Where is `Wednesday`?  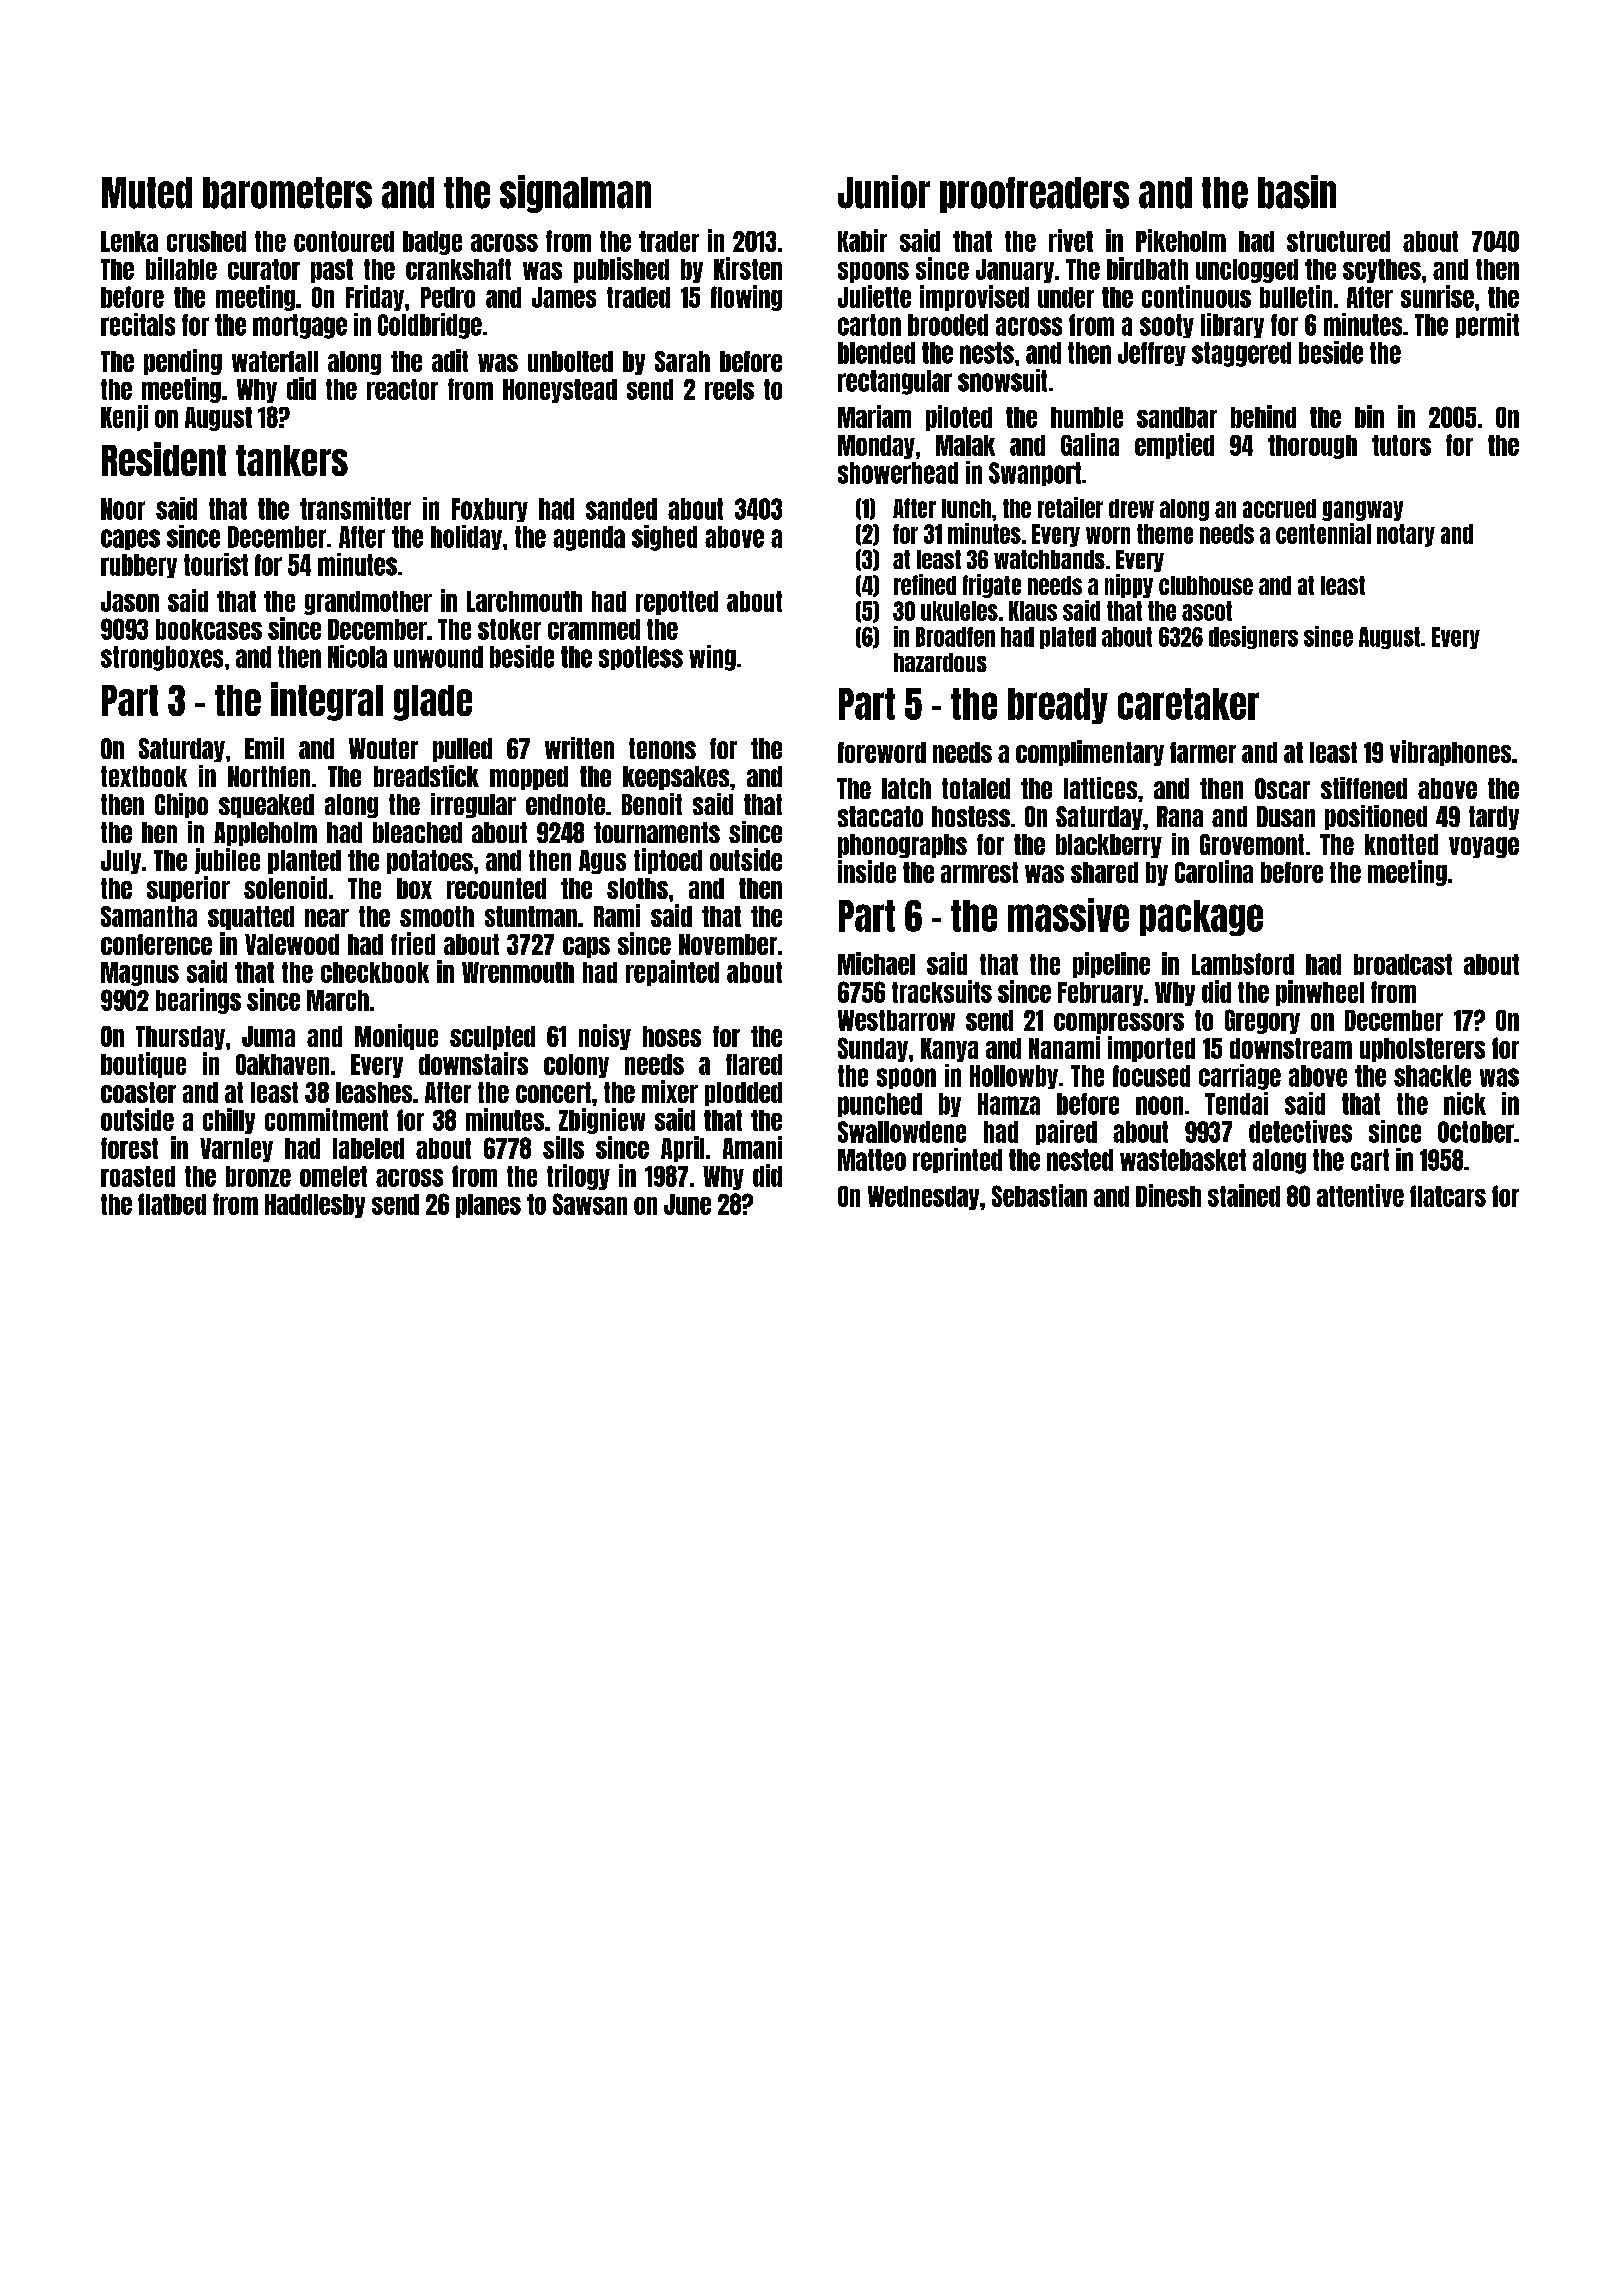
Wednesday is located at coordinates (923, 1198).
